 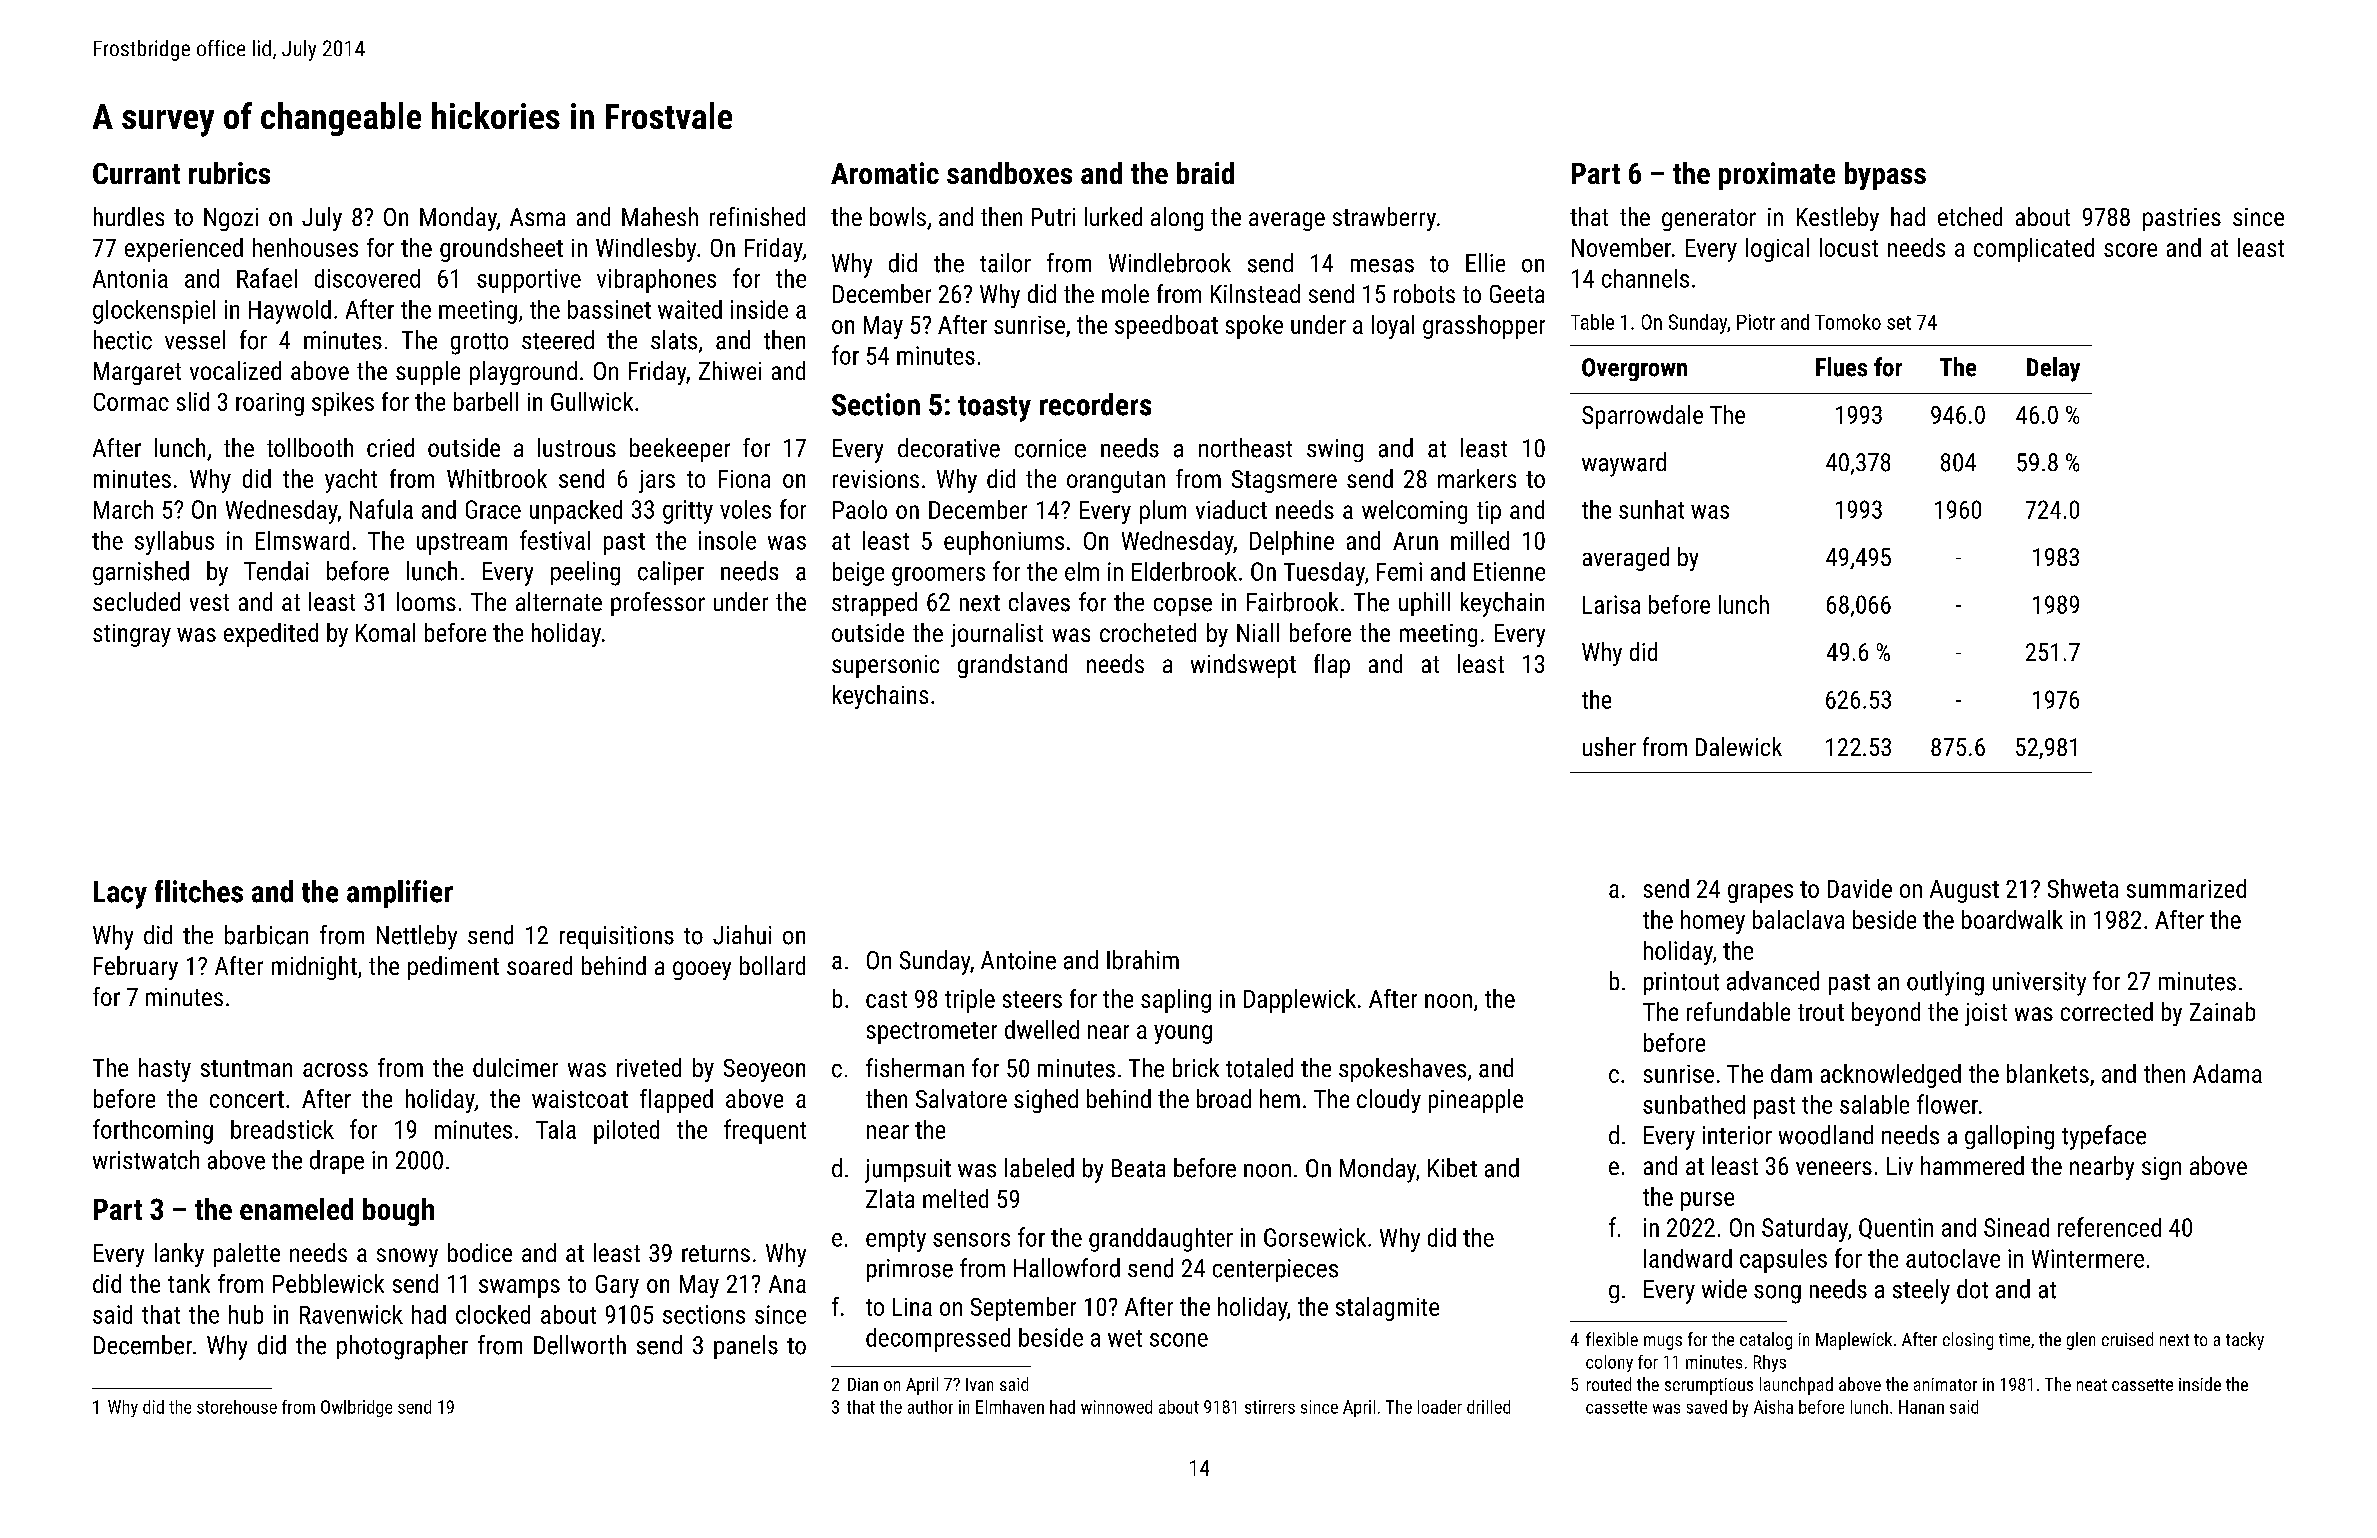 What do you see at coordinates (1205, 173) in the screenshot?
I see `braid` at bounding box center [1205, 173].
